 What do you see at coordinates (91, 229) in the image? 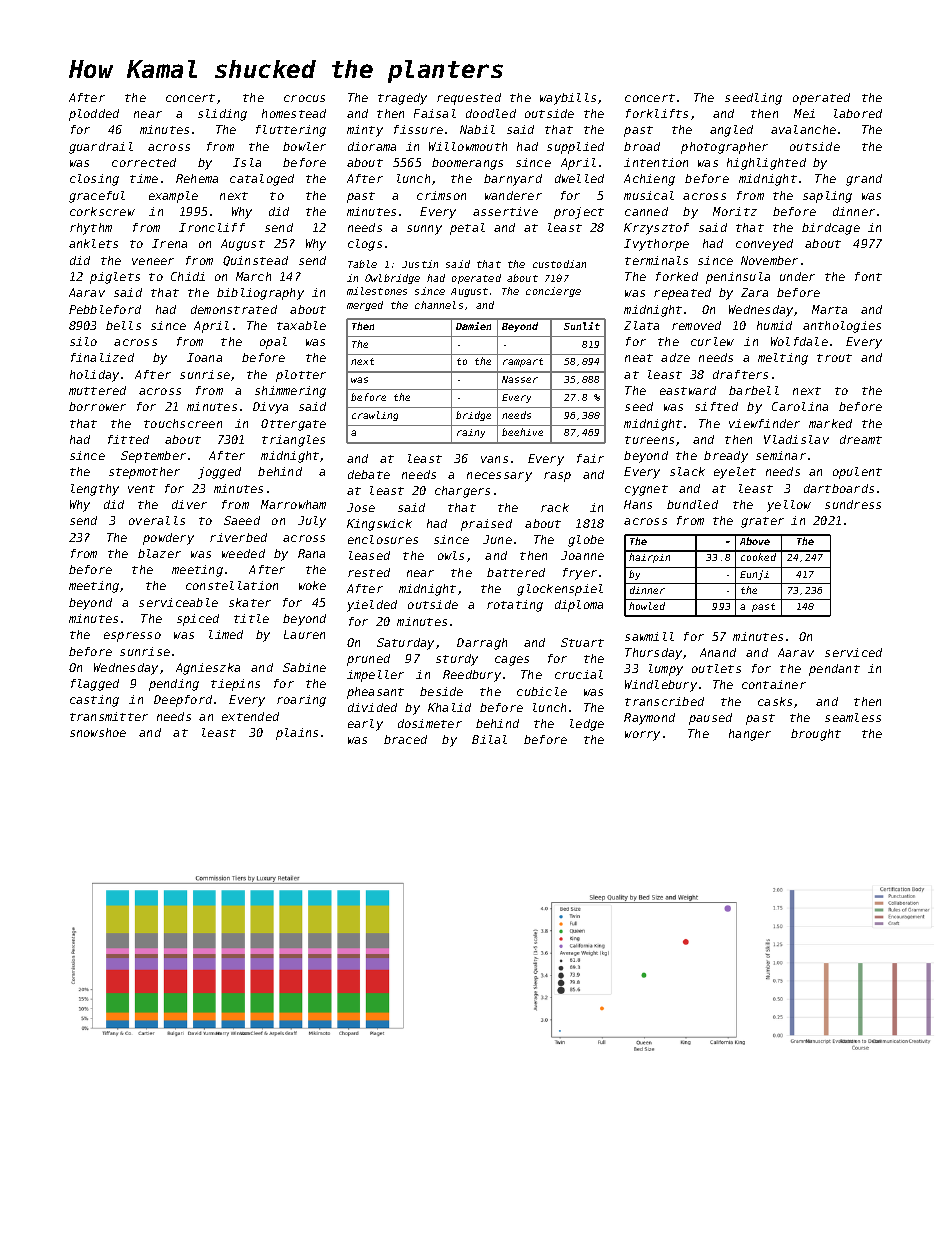
I see `rhythm` at bounding box center [91, 229].
